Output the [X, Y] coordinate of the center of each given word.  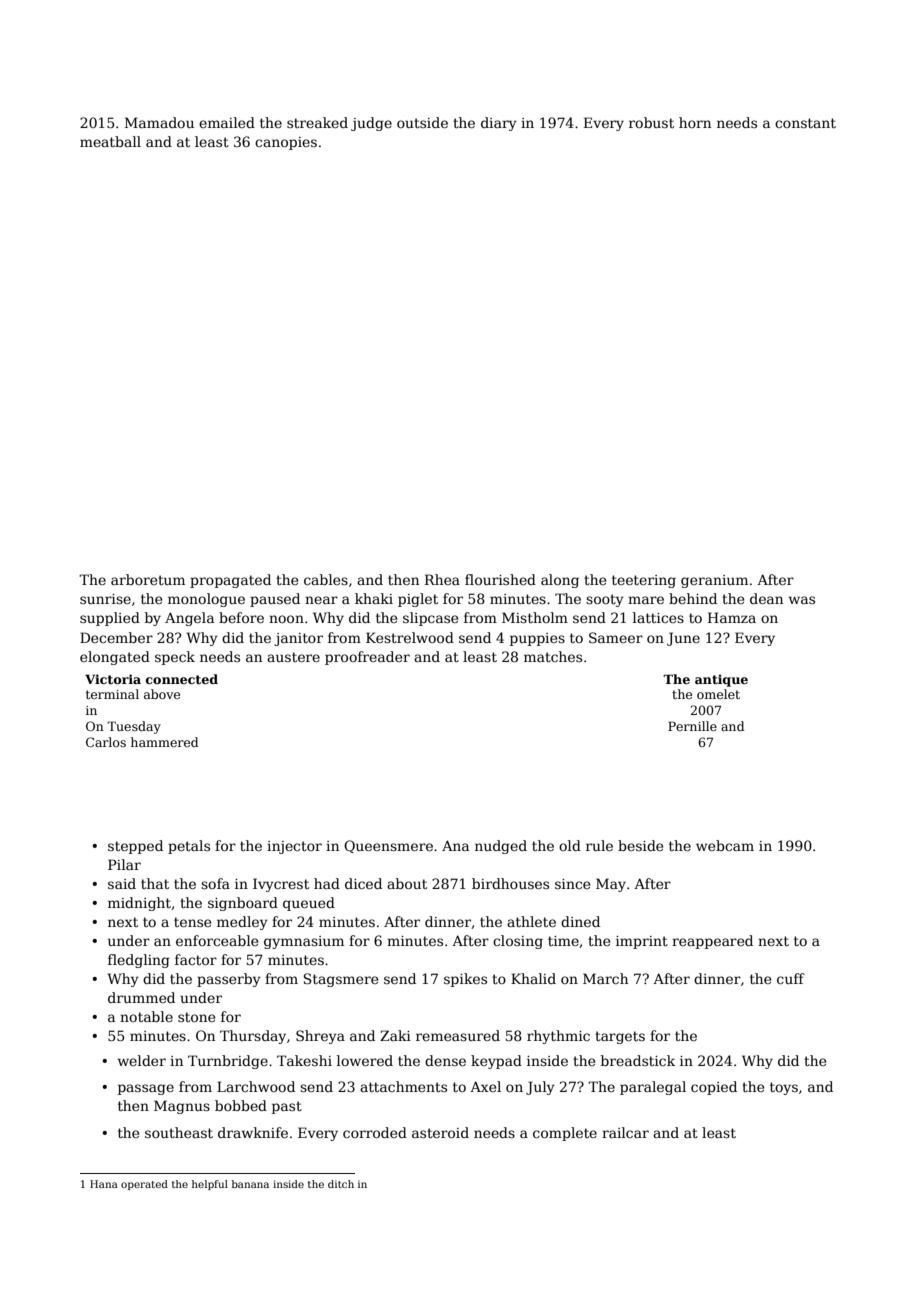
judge [371, 124]
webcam [725, 845]
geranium [714, 581]
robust [651, 122]
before [241, 617]
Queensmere [388, 846]
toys [784, 1088]
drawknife [253, 1132]
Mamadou [159, 122]
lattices [658, 617]
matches [553, 656]
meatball [110, 141]
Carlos [106, 742]
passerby [229, 980]
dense [445, 1060]
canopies [286, 143]
